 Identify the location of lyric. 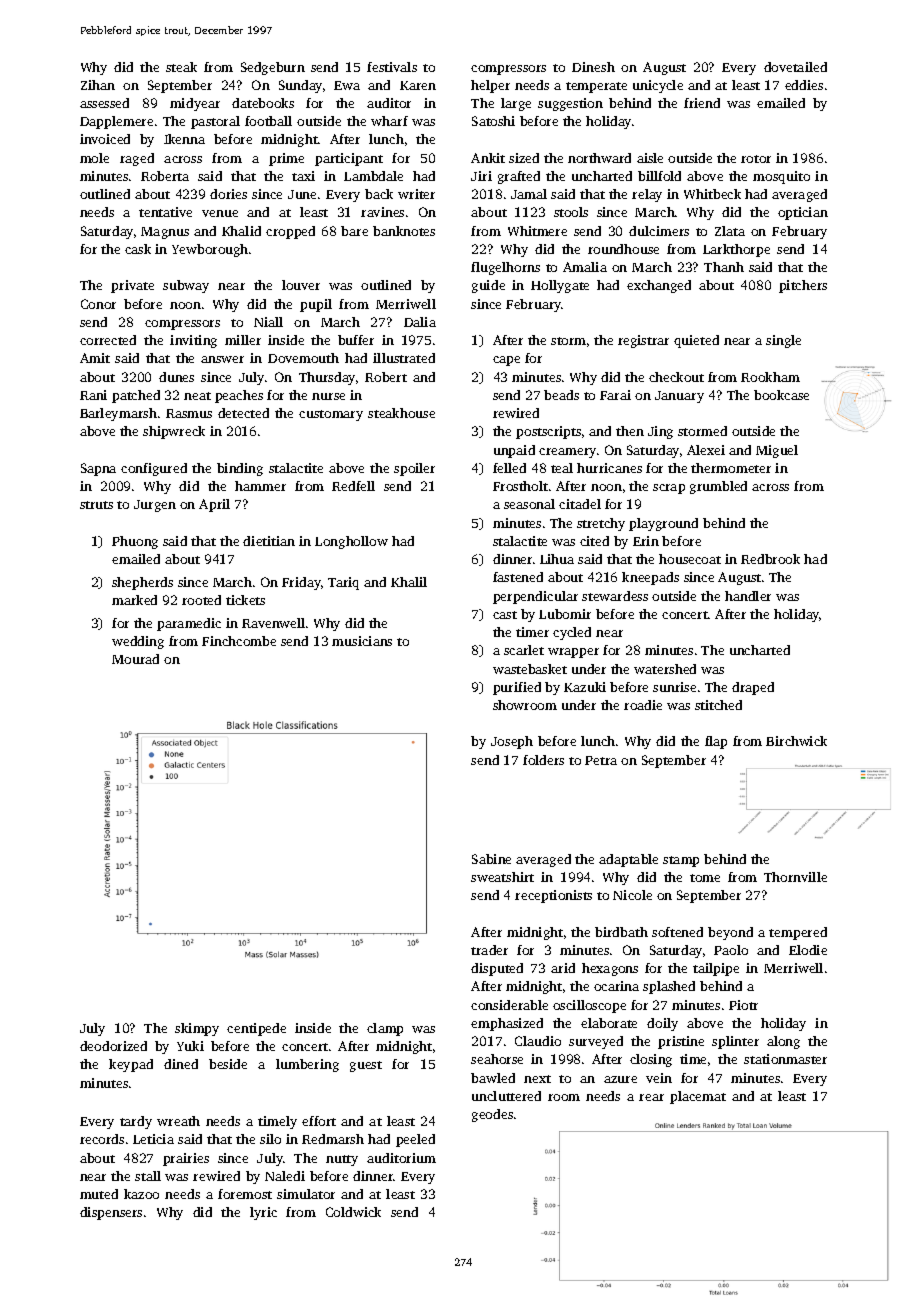
(263, 1213).
